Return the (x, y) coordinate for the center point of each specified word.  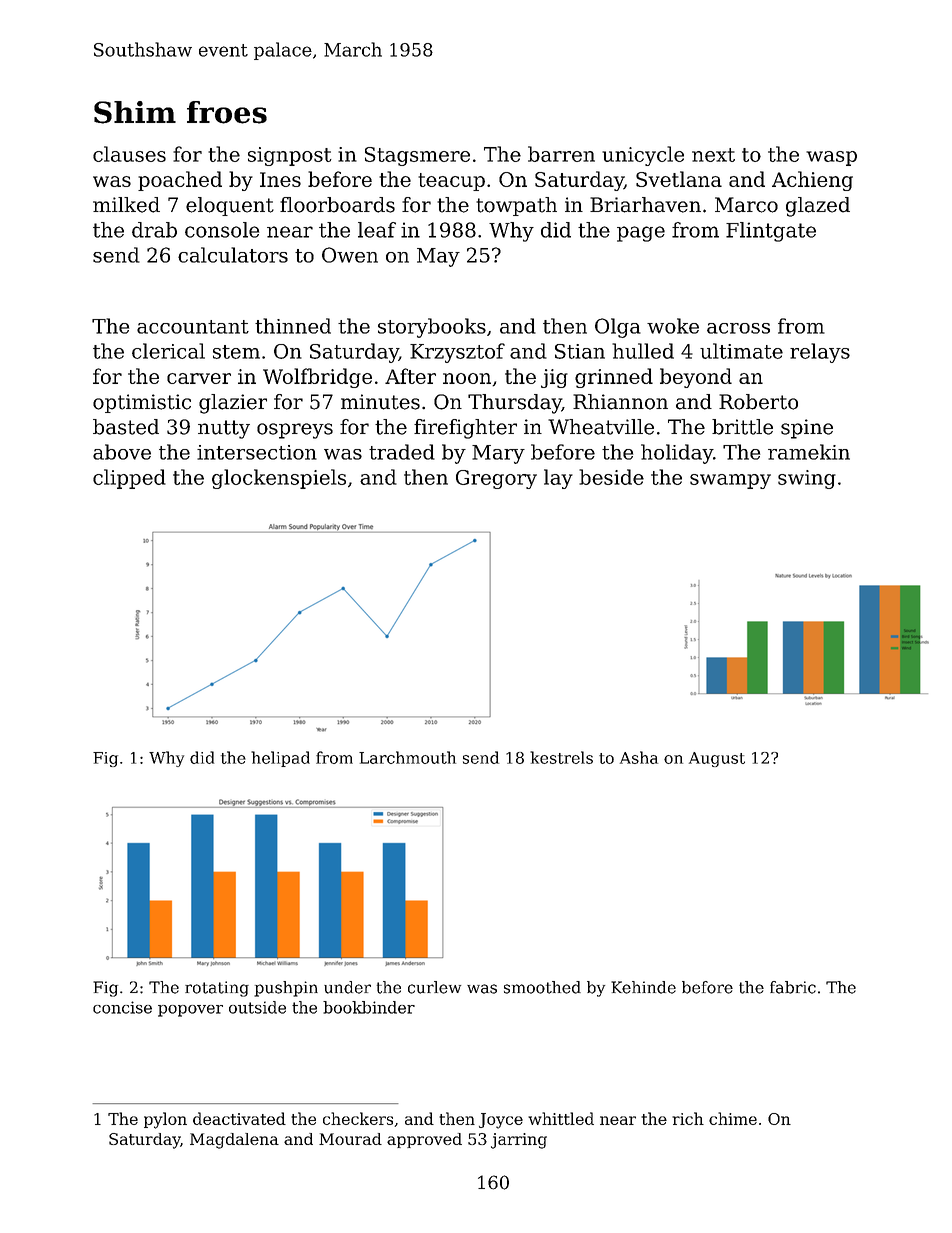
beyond (696, 378)
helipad (280, 759)
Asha (639, 757)
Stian (580, 351)
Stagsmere (417, 156)
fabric (793, 987)
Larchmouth (407, 757)
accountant (193, 327)
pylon (165, 1120)
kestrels (561, 757)
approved (424, 1140)
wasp (831, 158)
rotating (217, 989)
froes (227, 112)
